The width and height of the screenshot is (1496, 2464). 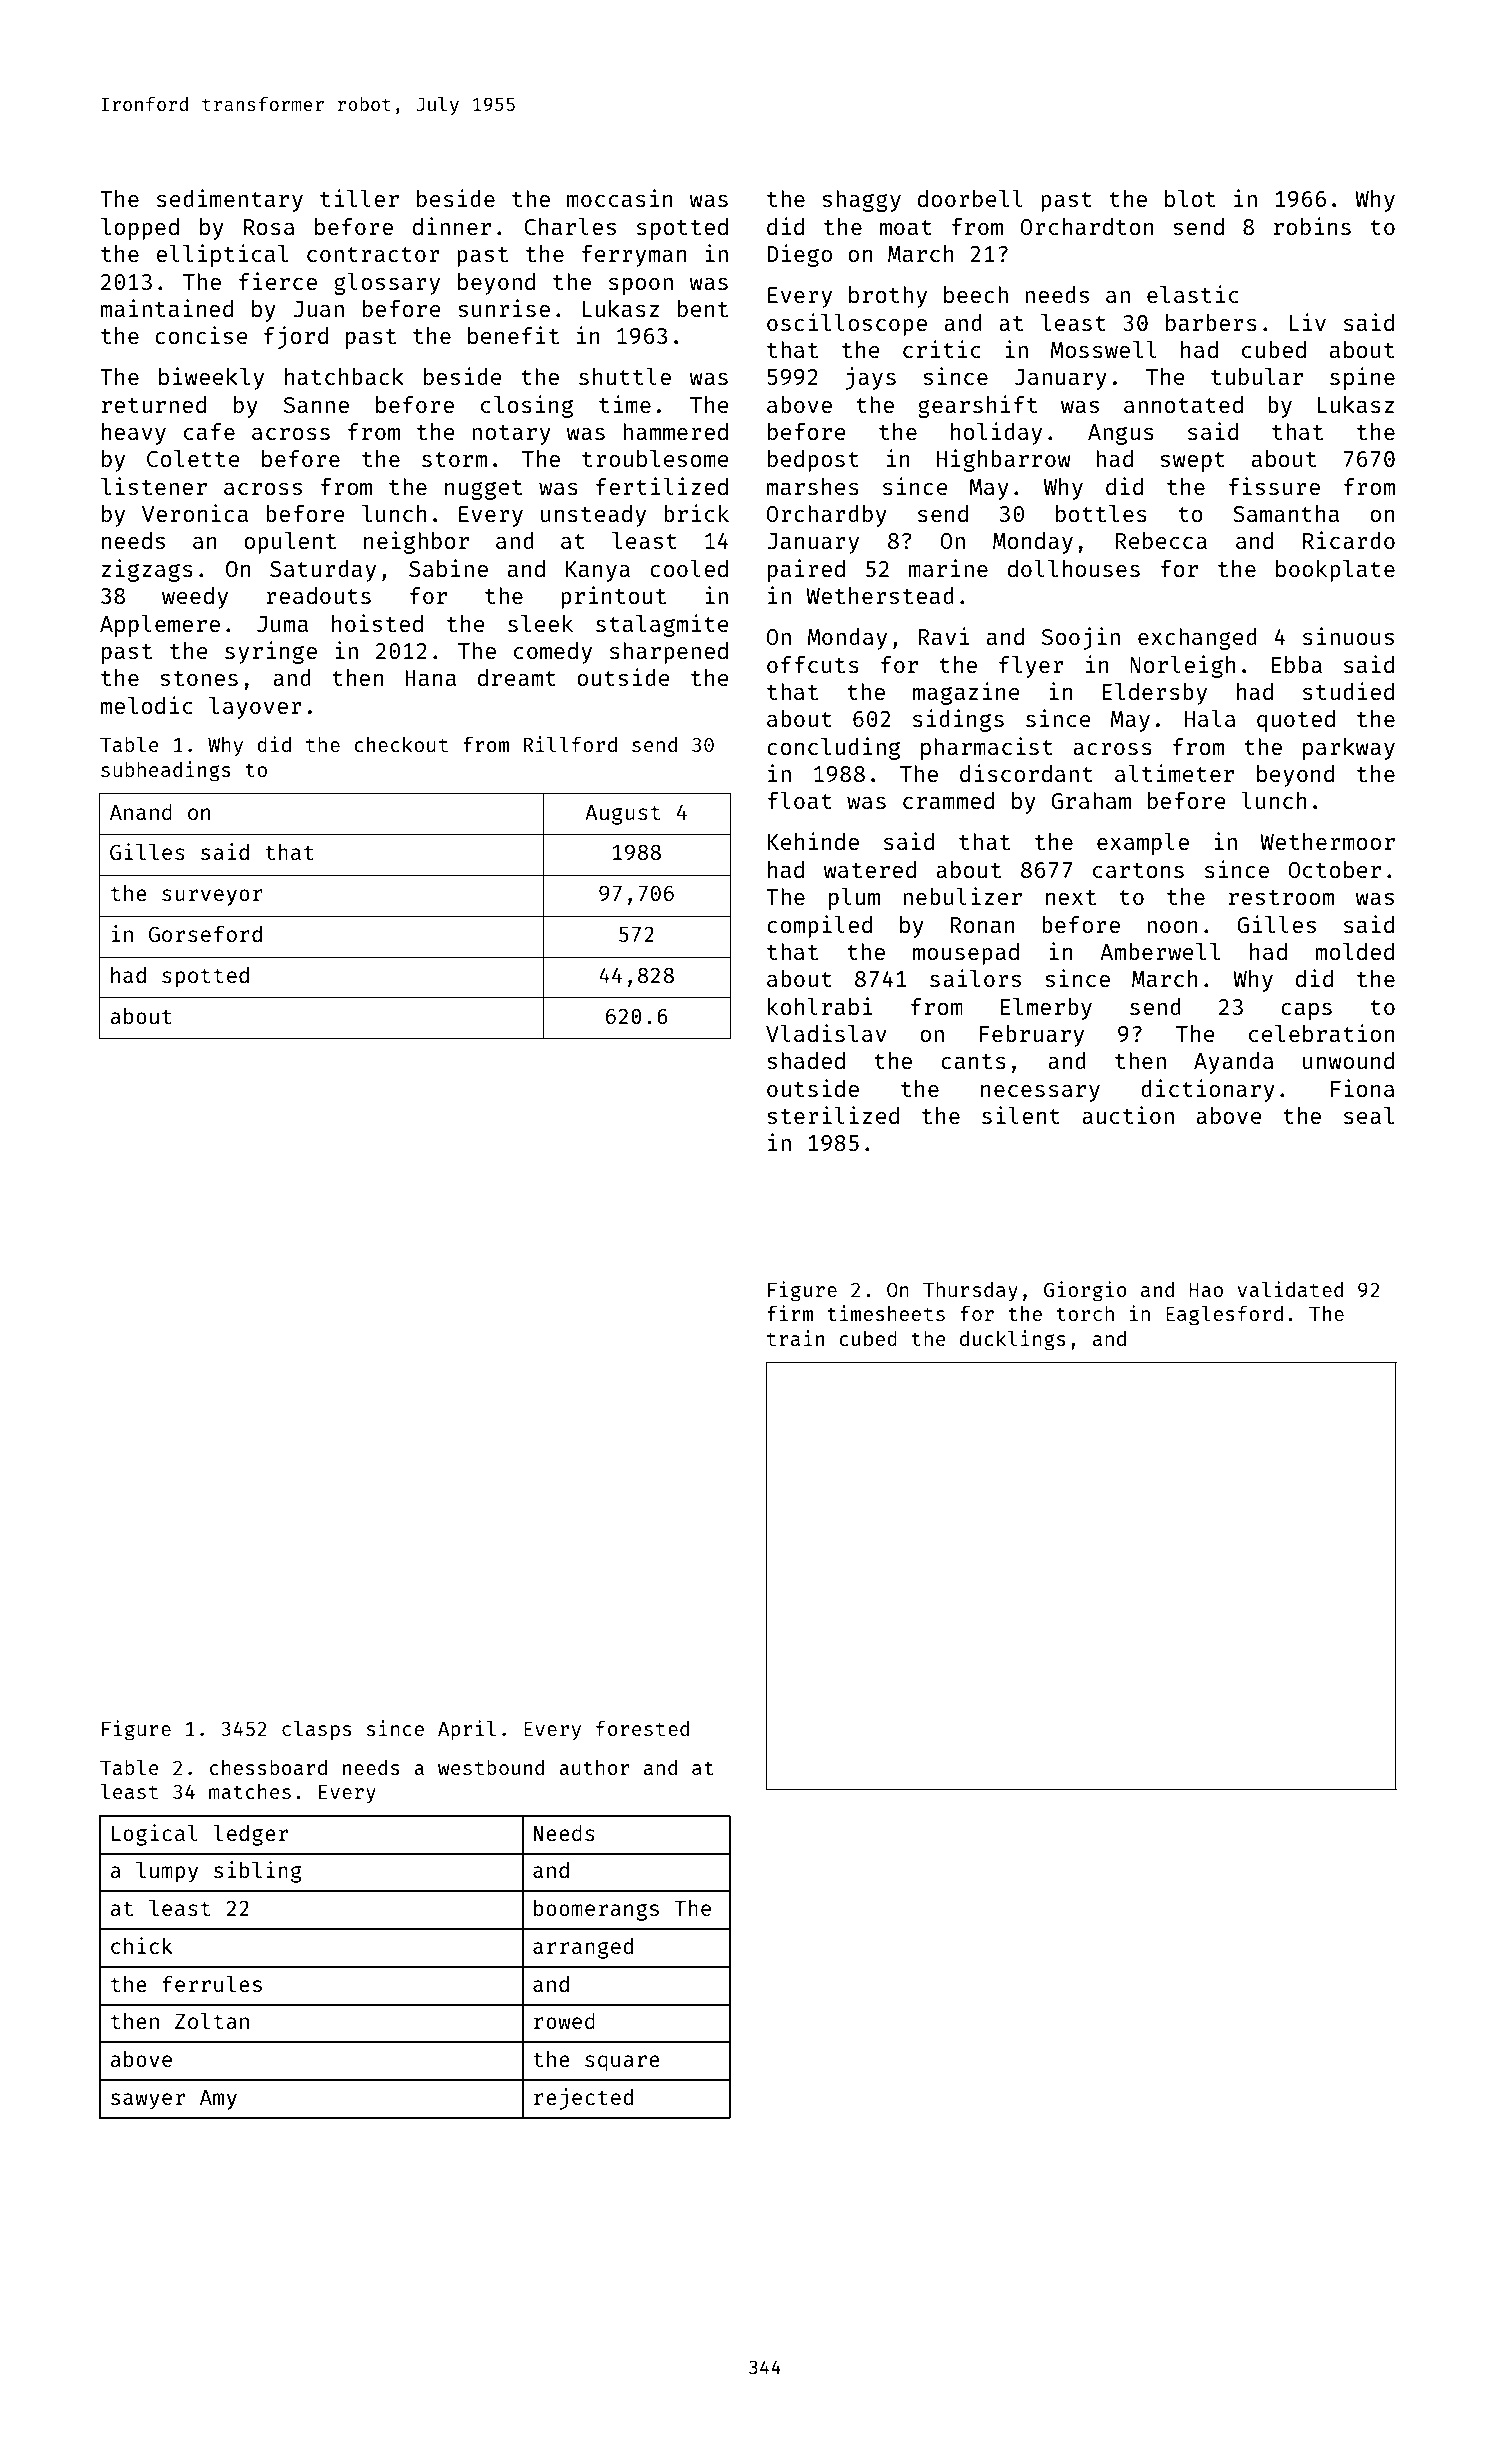 I want to click on clasps, so click(x=316, y=1730).
